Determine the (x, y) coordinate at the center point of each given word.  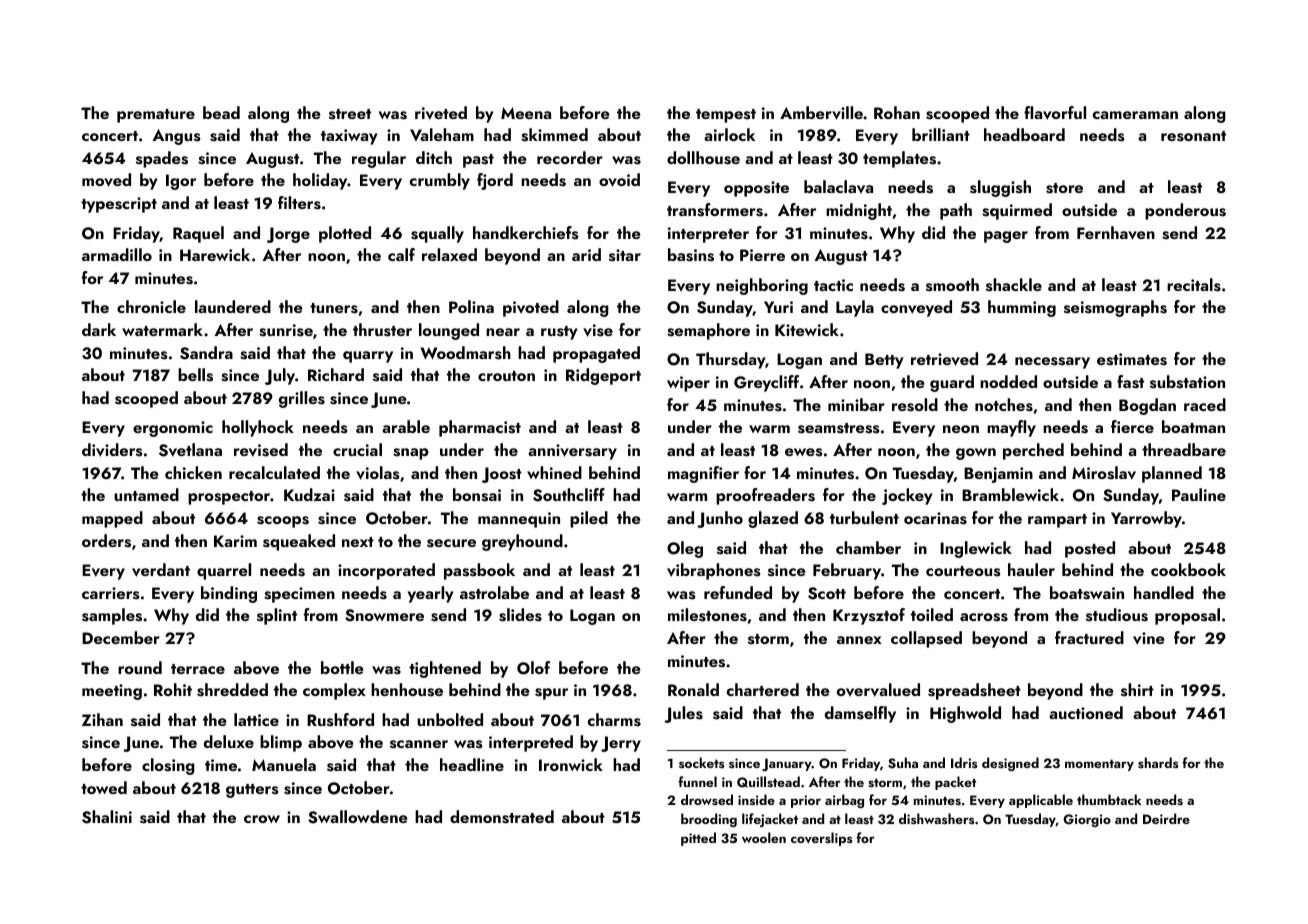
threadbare (1184, 449)
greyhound (522, 542)
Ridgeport (603, 376)
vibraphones (713, 571)
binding (229, 594)
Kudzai (309, 494)
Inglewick (976, 549)
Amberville (821, 113)
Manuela (284, 764)
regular (379, 159)
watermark (162, 329)
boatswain (1087, 593)
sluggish (1000, 188)
